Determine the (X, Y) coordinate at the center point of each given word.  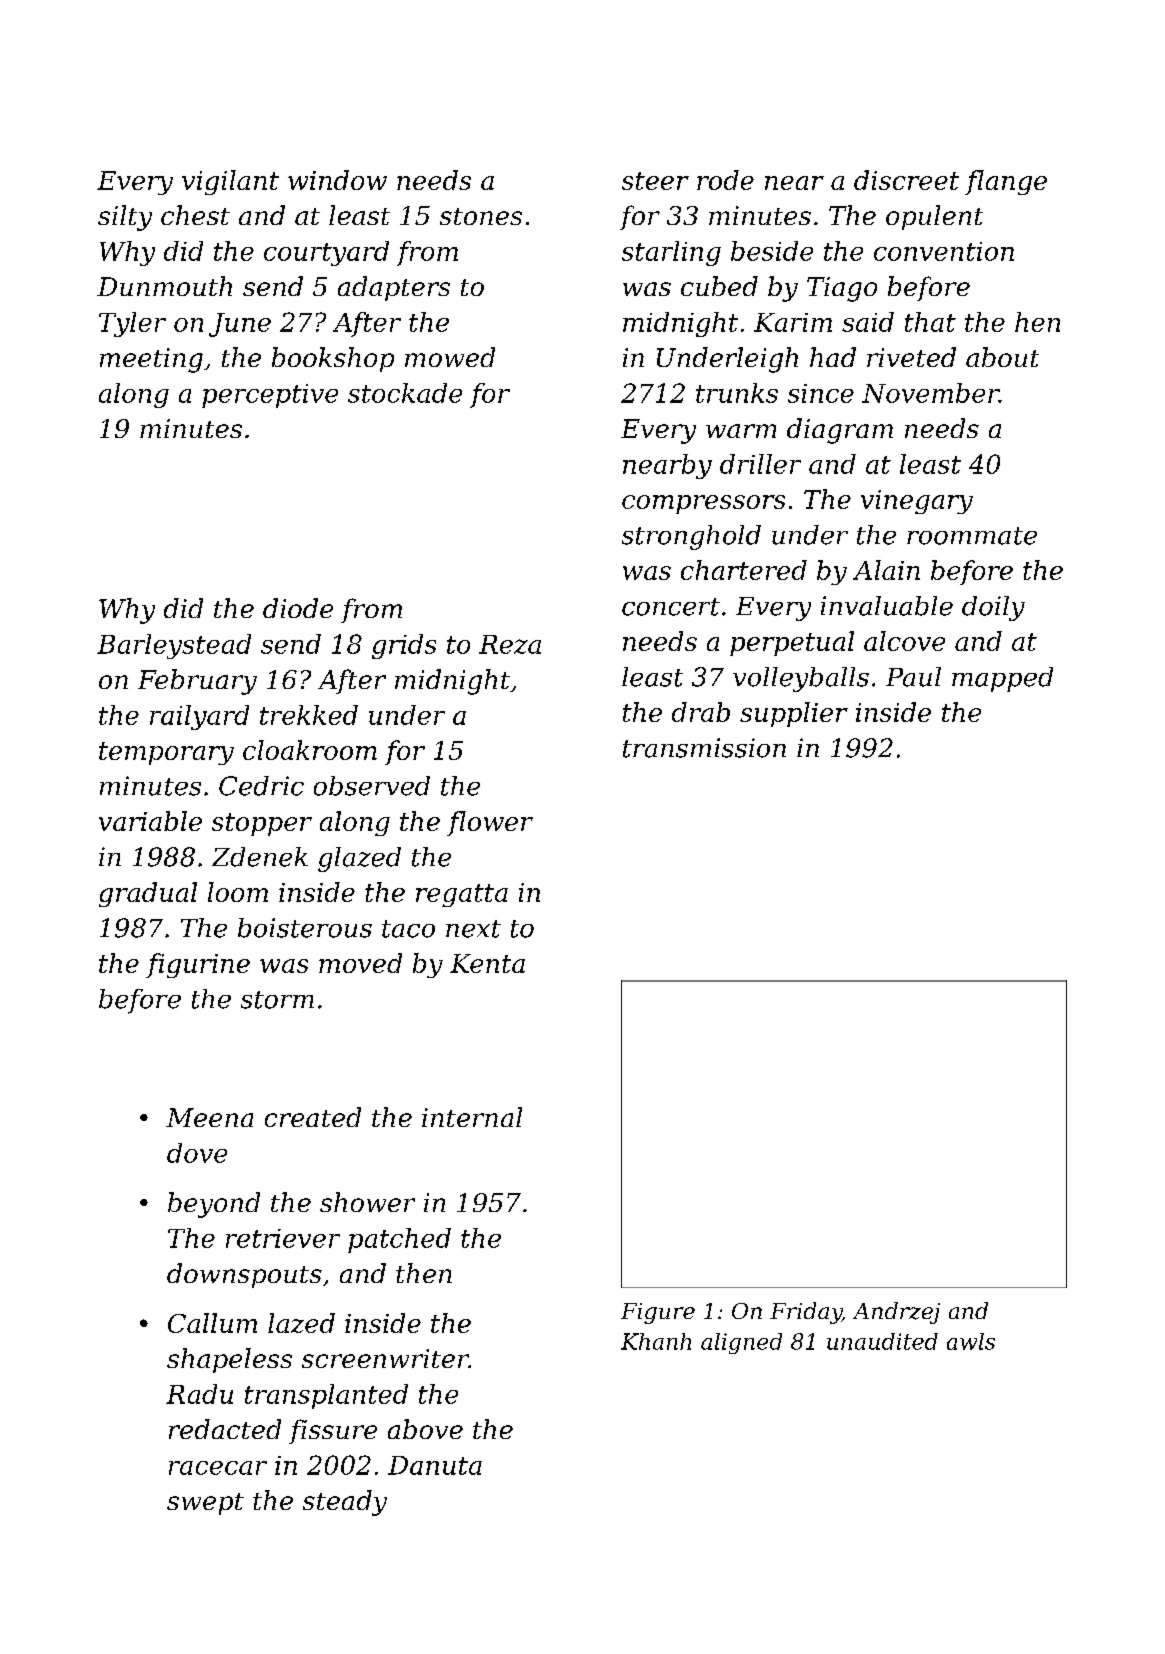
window (337, 180)
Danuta (435, 1465)
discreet (906, 180)
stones (481, 216)
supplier (794, 714)
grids (404, 646)
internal (472, 1117)
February (197, 682)
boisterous (305, 928)
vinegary (917, 502)
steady (345, 1503)
